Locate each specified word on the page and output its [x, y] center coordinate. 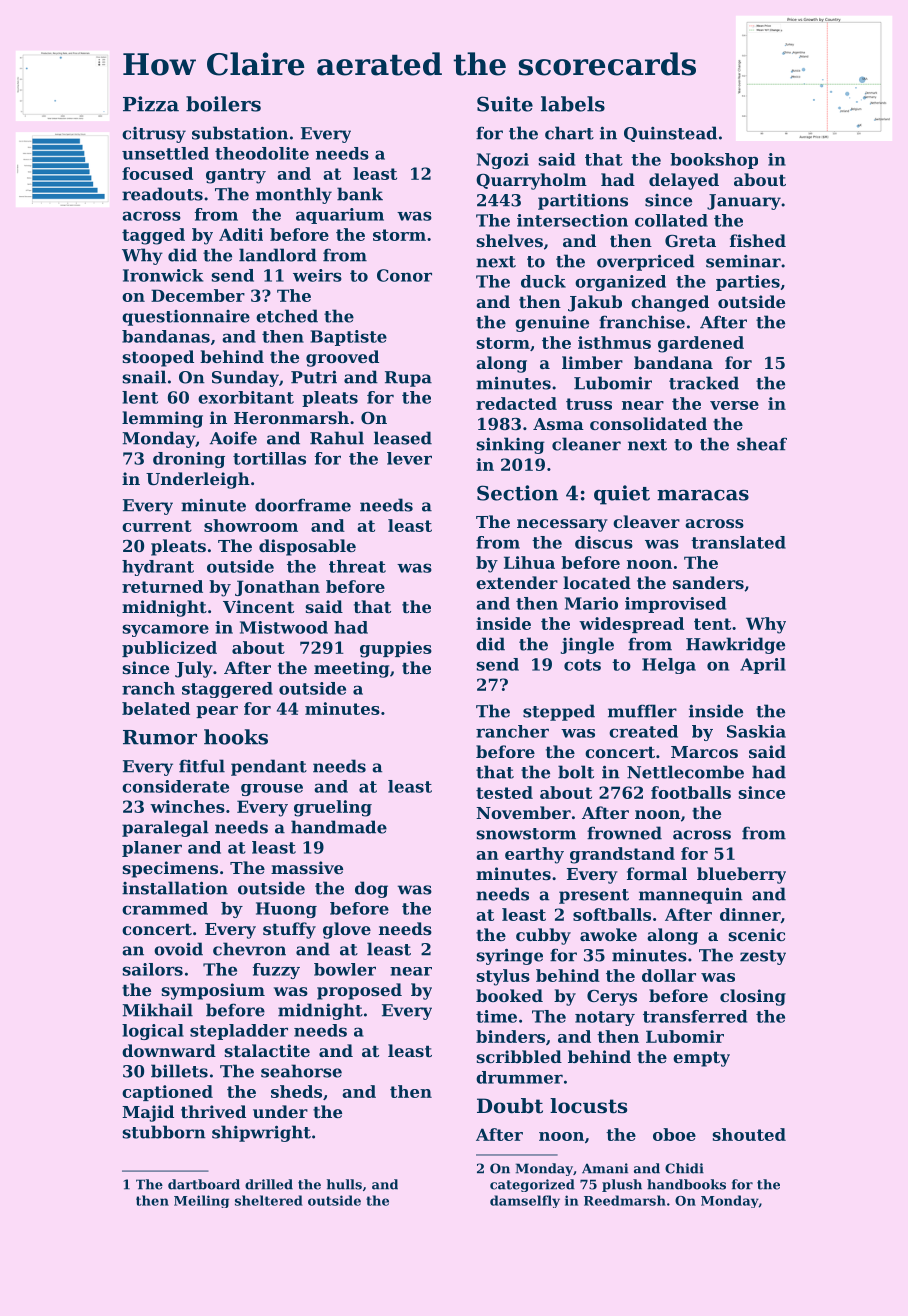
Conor [404, 275]
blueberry [741, 875]
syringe [510, 956]
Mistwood [284, 627]
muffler [642, 711]
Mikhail [158, 1010]
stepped [559, 712]
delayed [684, 181]
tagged [153, 236]
